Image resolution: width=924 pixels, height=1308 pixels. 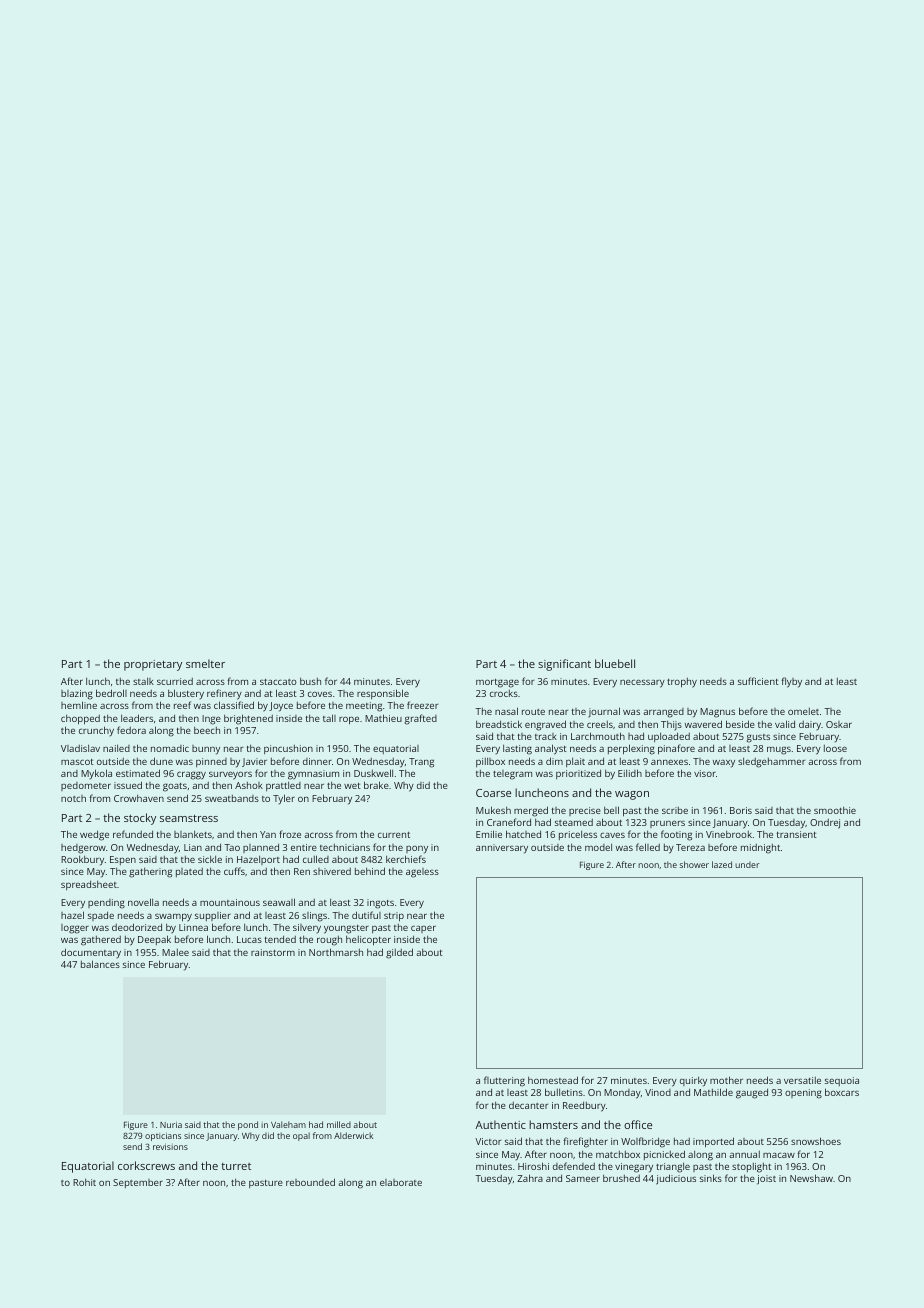 I want to click on smelter, so click(x=205, y=663).
